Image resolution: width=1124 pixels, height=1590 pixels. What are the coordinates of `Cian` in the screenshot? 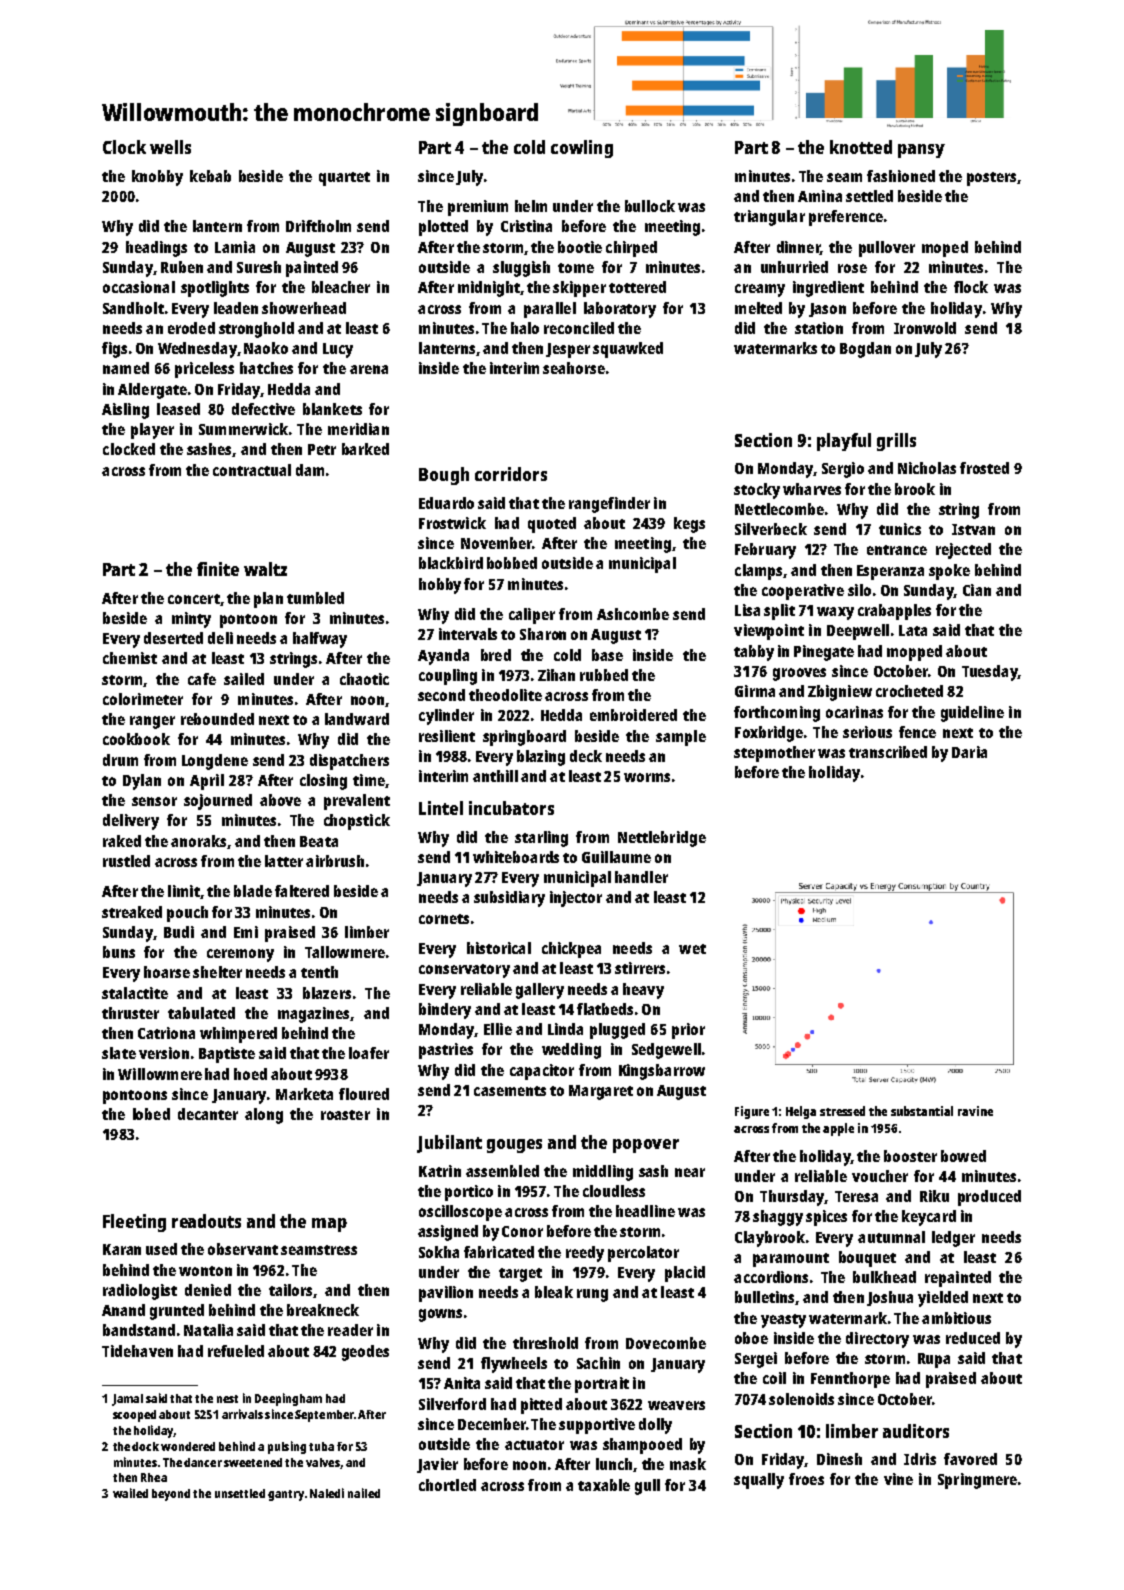 It's located at (977, 590).
